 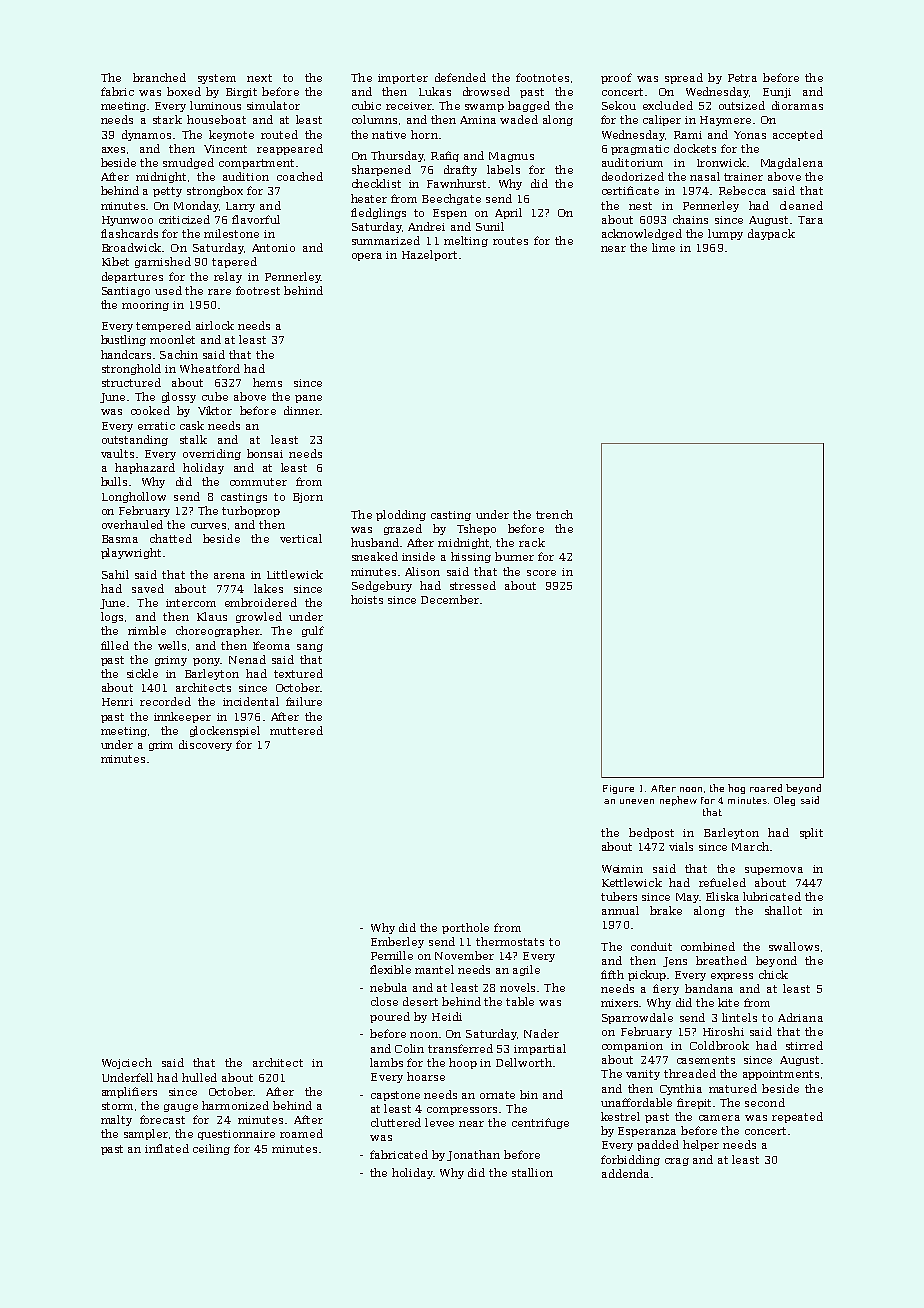 I want to click on combined, so click(x=708, y=946).
